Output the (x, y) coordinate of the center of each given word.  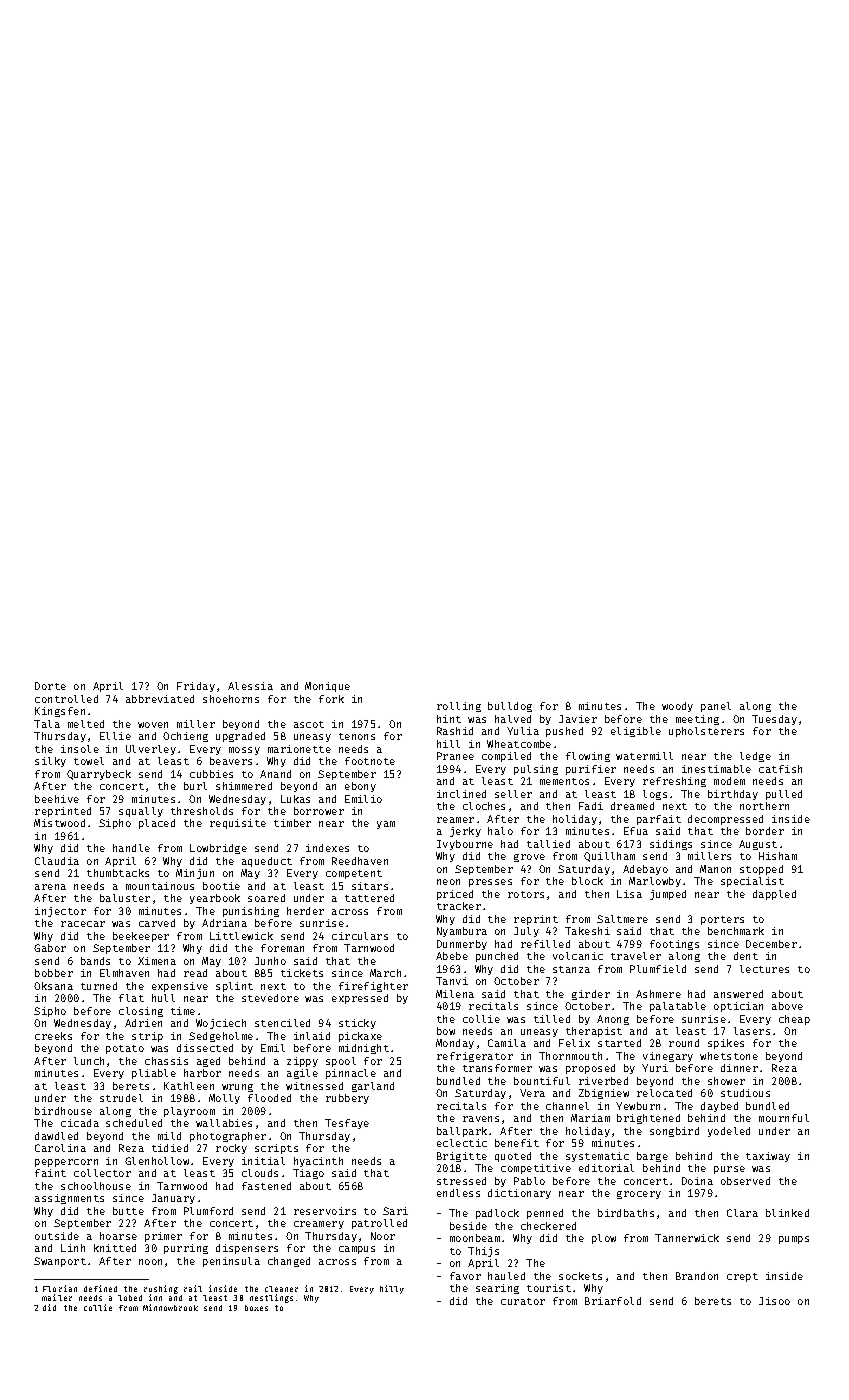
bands (95, 961)
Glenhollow (157, 1161)
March (385, 973)
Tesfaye (347, 1124)
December (771, 944)
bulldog (510, 707)
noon (150, 1262)
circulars (360, 936)
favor (465, 1276)
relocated (664, 1093)
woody (677, 707)
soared (266, 898)
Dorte (50, 686)
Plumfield (658, 969)
